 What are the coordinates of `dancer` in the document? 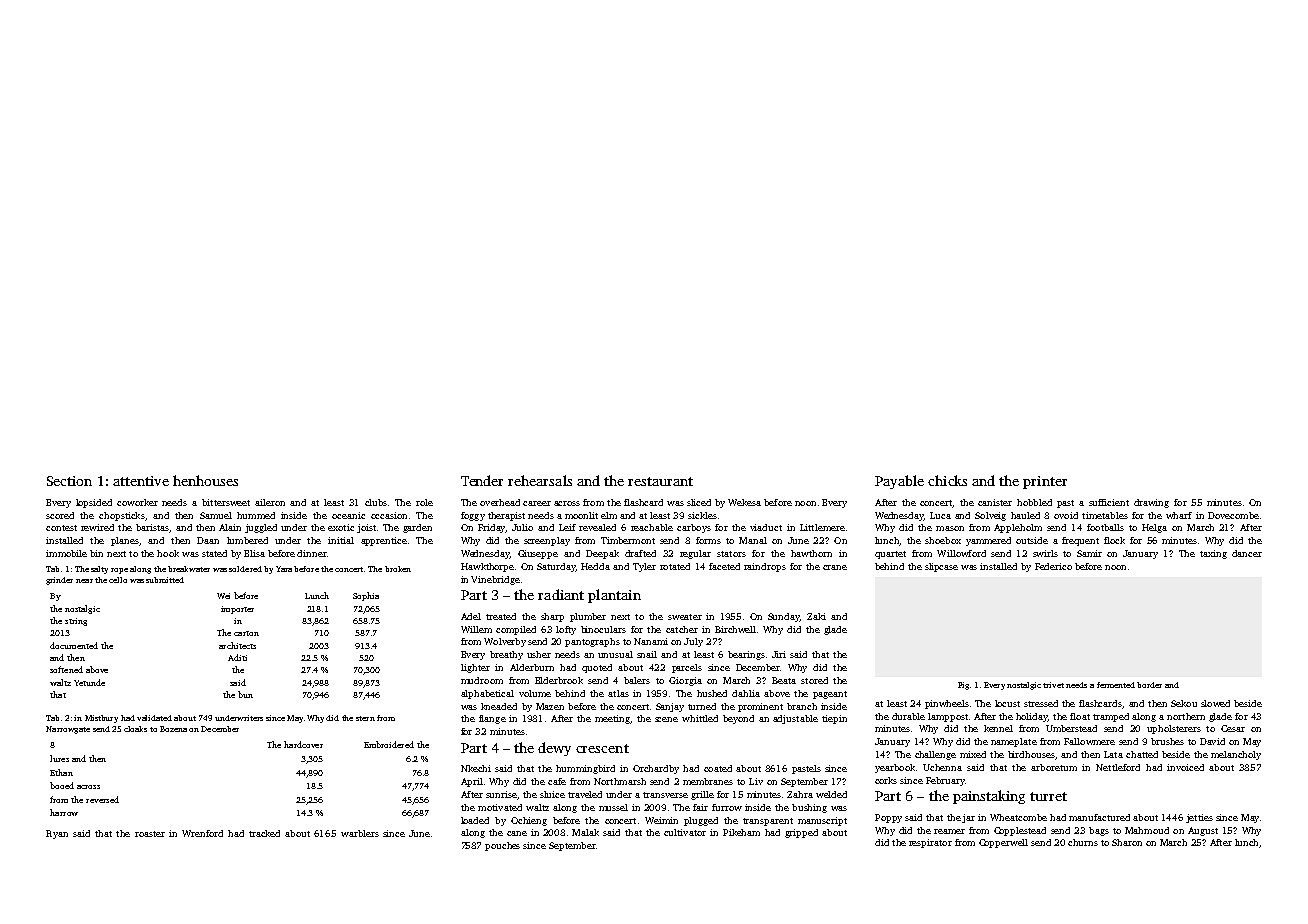 It's located at (1247, 553).
